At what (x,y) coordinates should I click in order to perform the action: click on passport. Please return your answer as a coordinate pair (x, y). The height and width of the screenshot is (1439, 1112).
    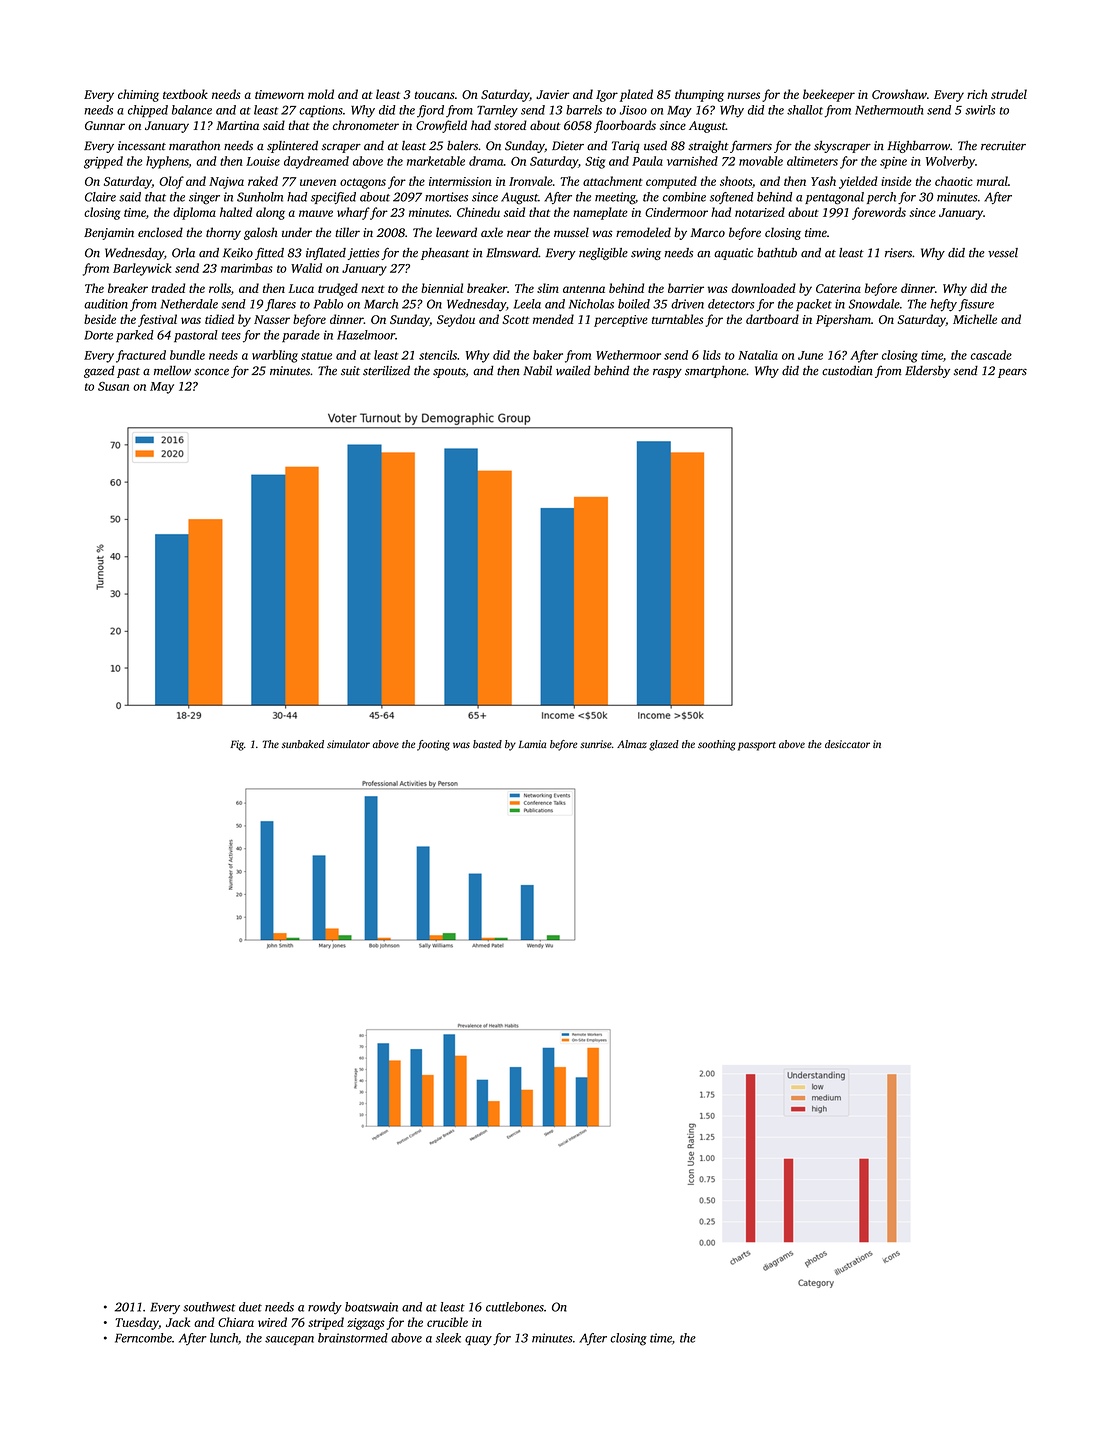
    Looking at the image, I should click on (757, 746).
